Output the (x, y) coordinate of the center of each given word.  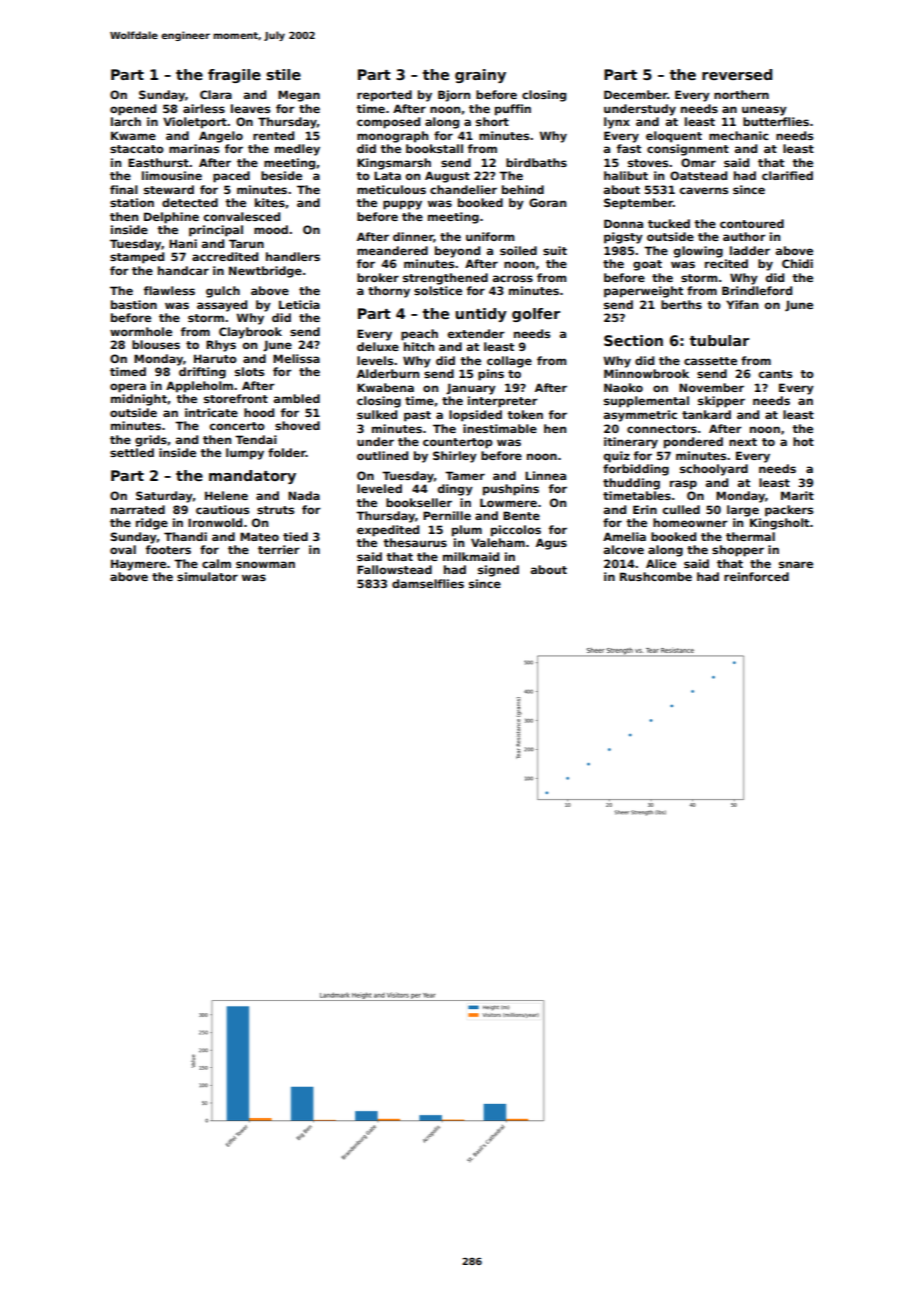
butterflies (776, 121)
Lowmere (508, 502)
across (513, 278)
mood (271, 229)
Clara (216, 94)
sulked (377, 414)
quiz (617, 457)
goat (647, 265)
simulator (207, 576)
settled (132, 452)
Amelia (624, 536)
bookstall (434, 148)
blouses (156, 344)
